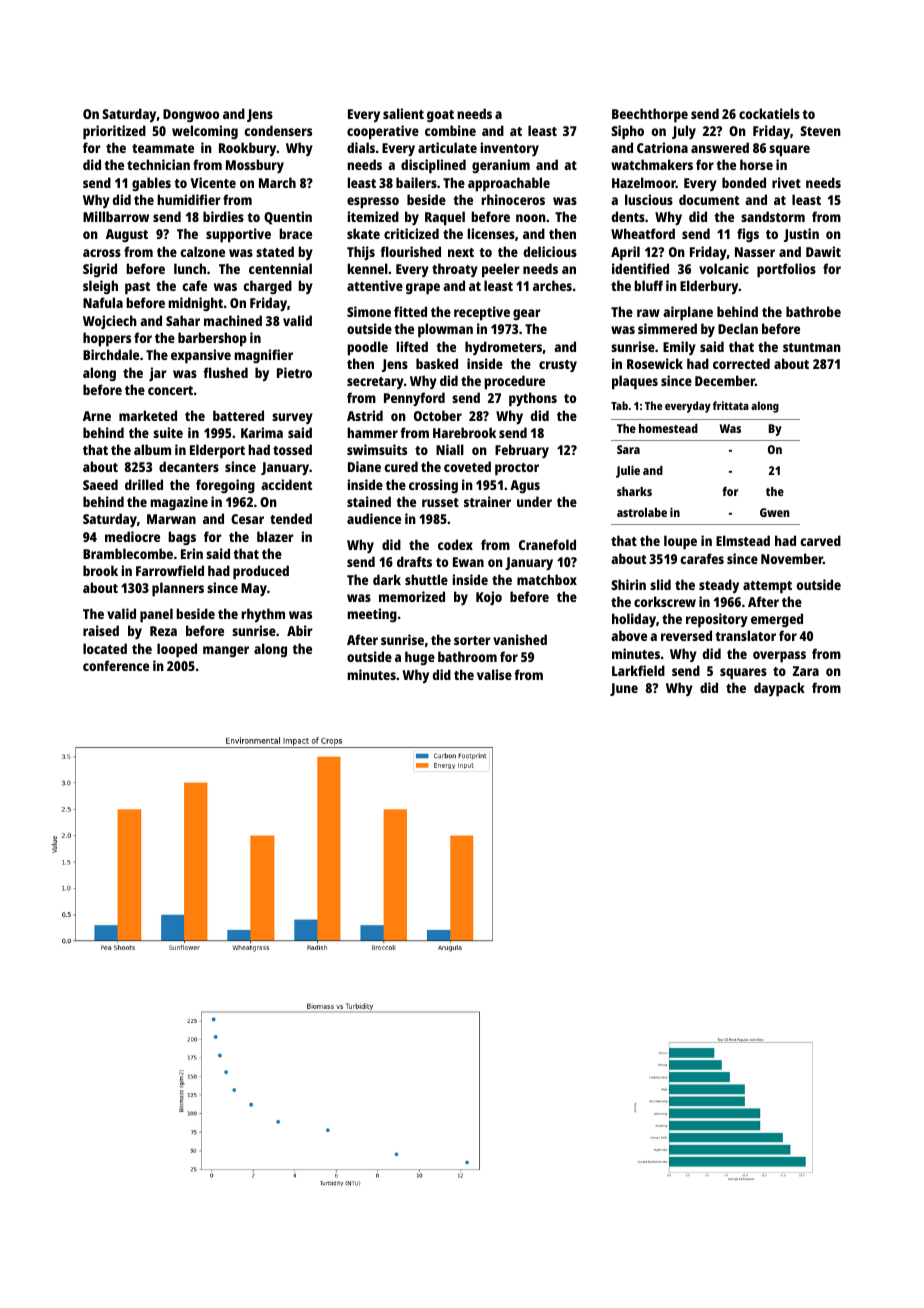  Describe the element at coordinates (786, 182) in the screenshot. I see `rivet` at that location.
